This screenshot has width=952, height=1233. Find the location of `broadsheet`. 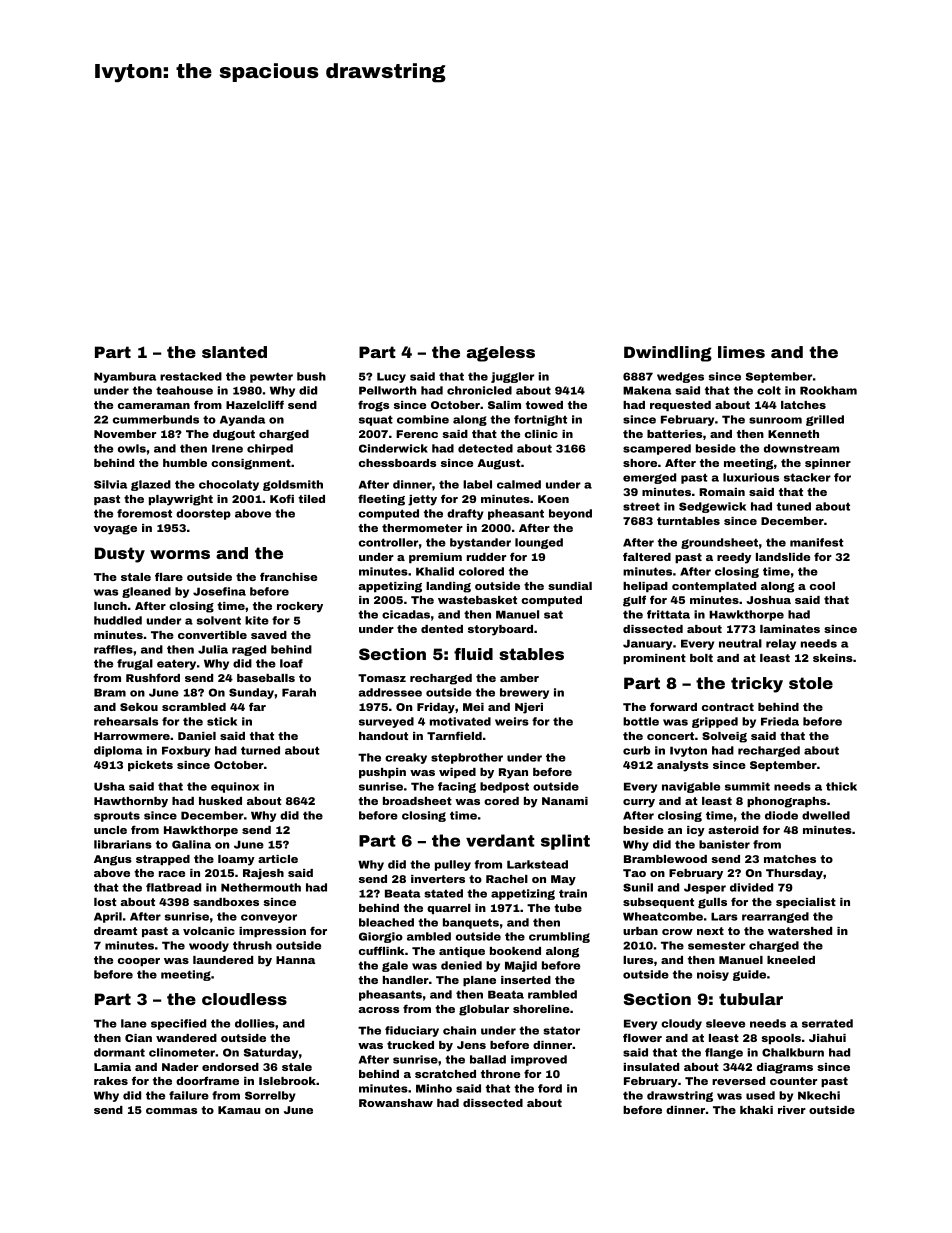

broadsheet is located at coordinates (417, 801).
